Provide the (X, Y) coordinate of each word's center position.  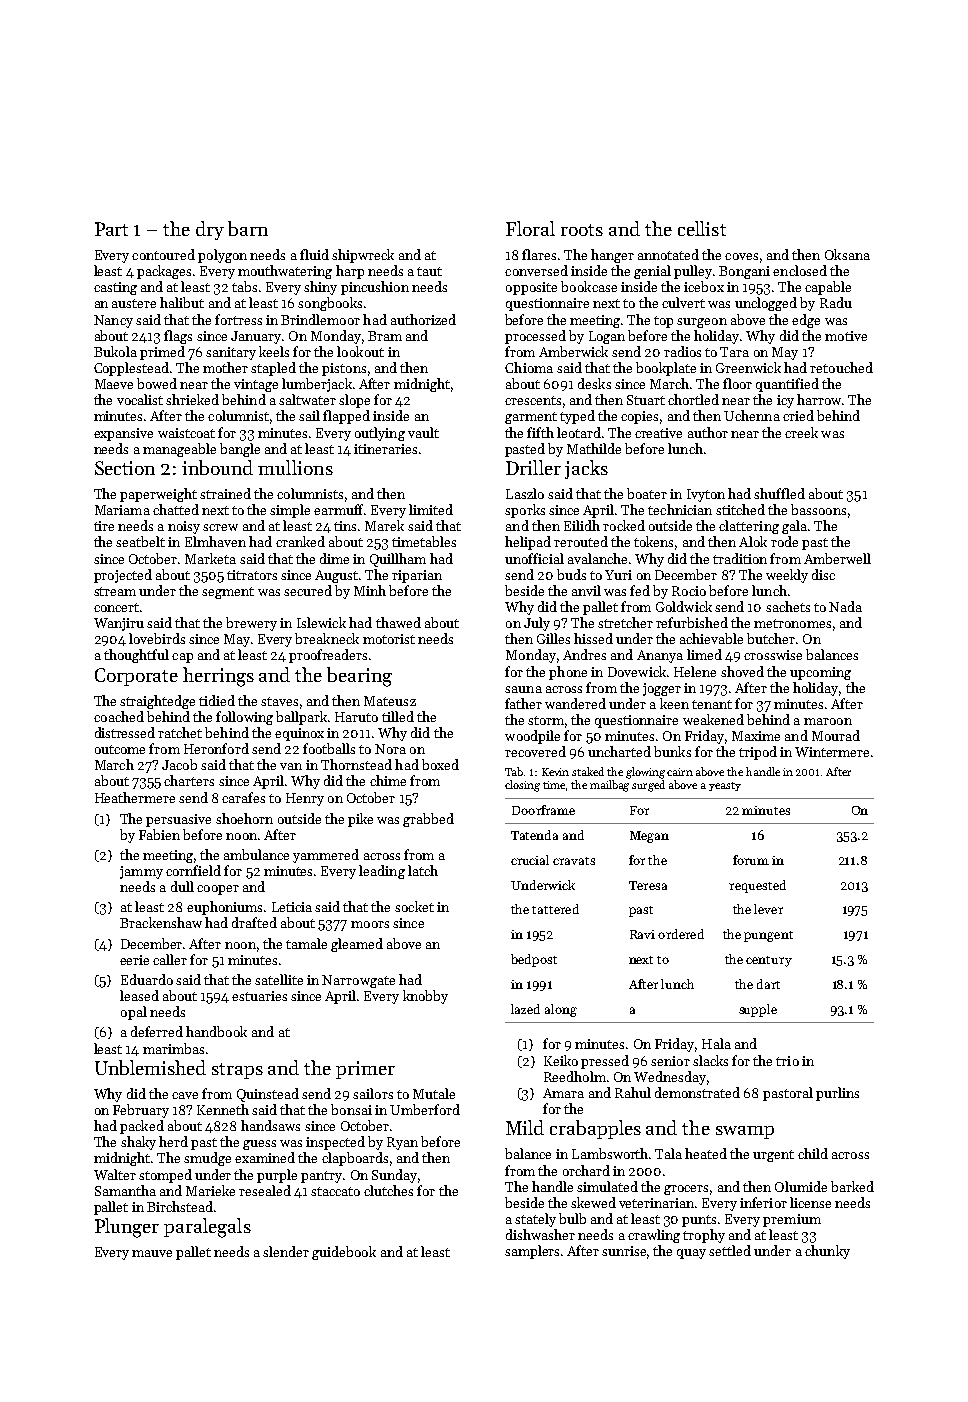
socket (414, 906)
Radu (836, 302)
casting (115, 288)
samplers (532, 1252)
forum (751, 860)
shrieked (192, 399)
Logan (607, 337)
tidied (217, 700)
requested (757, 886)
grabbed (428, 820)
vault (423, 432)
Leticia (292, 907)
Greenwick (748, 367)
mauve (152, 1253)
